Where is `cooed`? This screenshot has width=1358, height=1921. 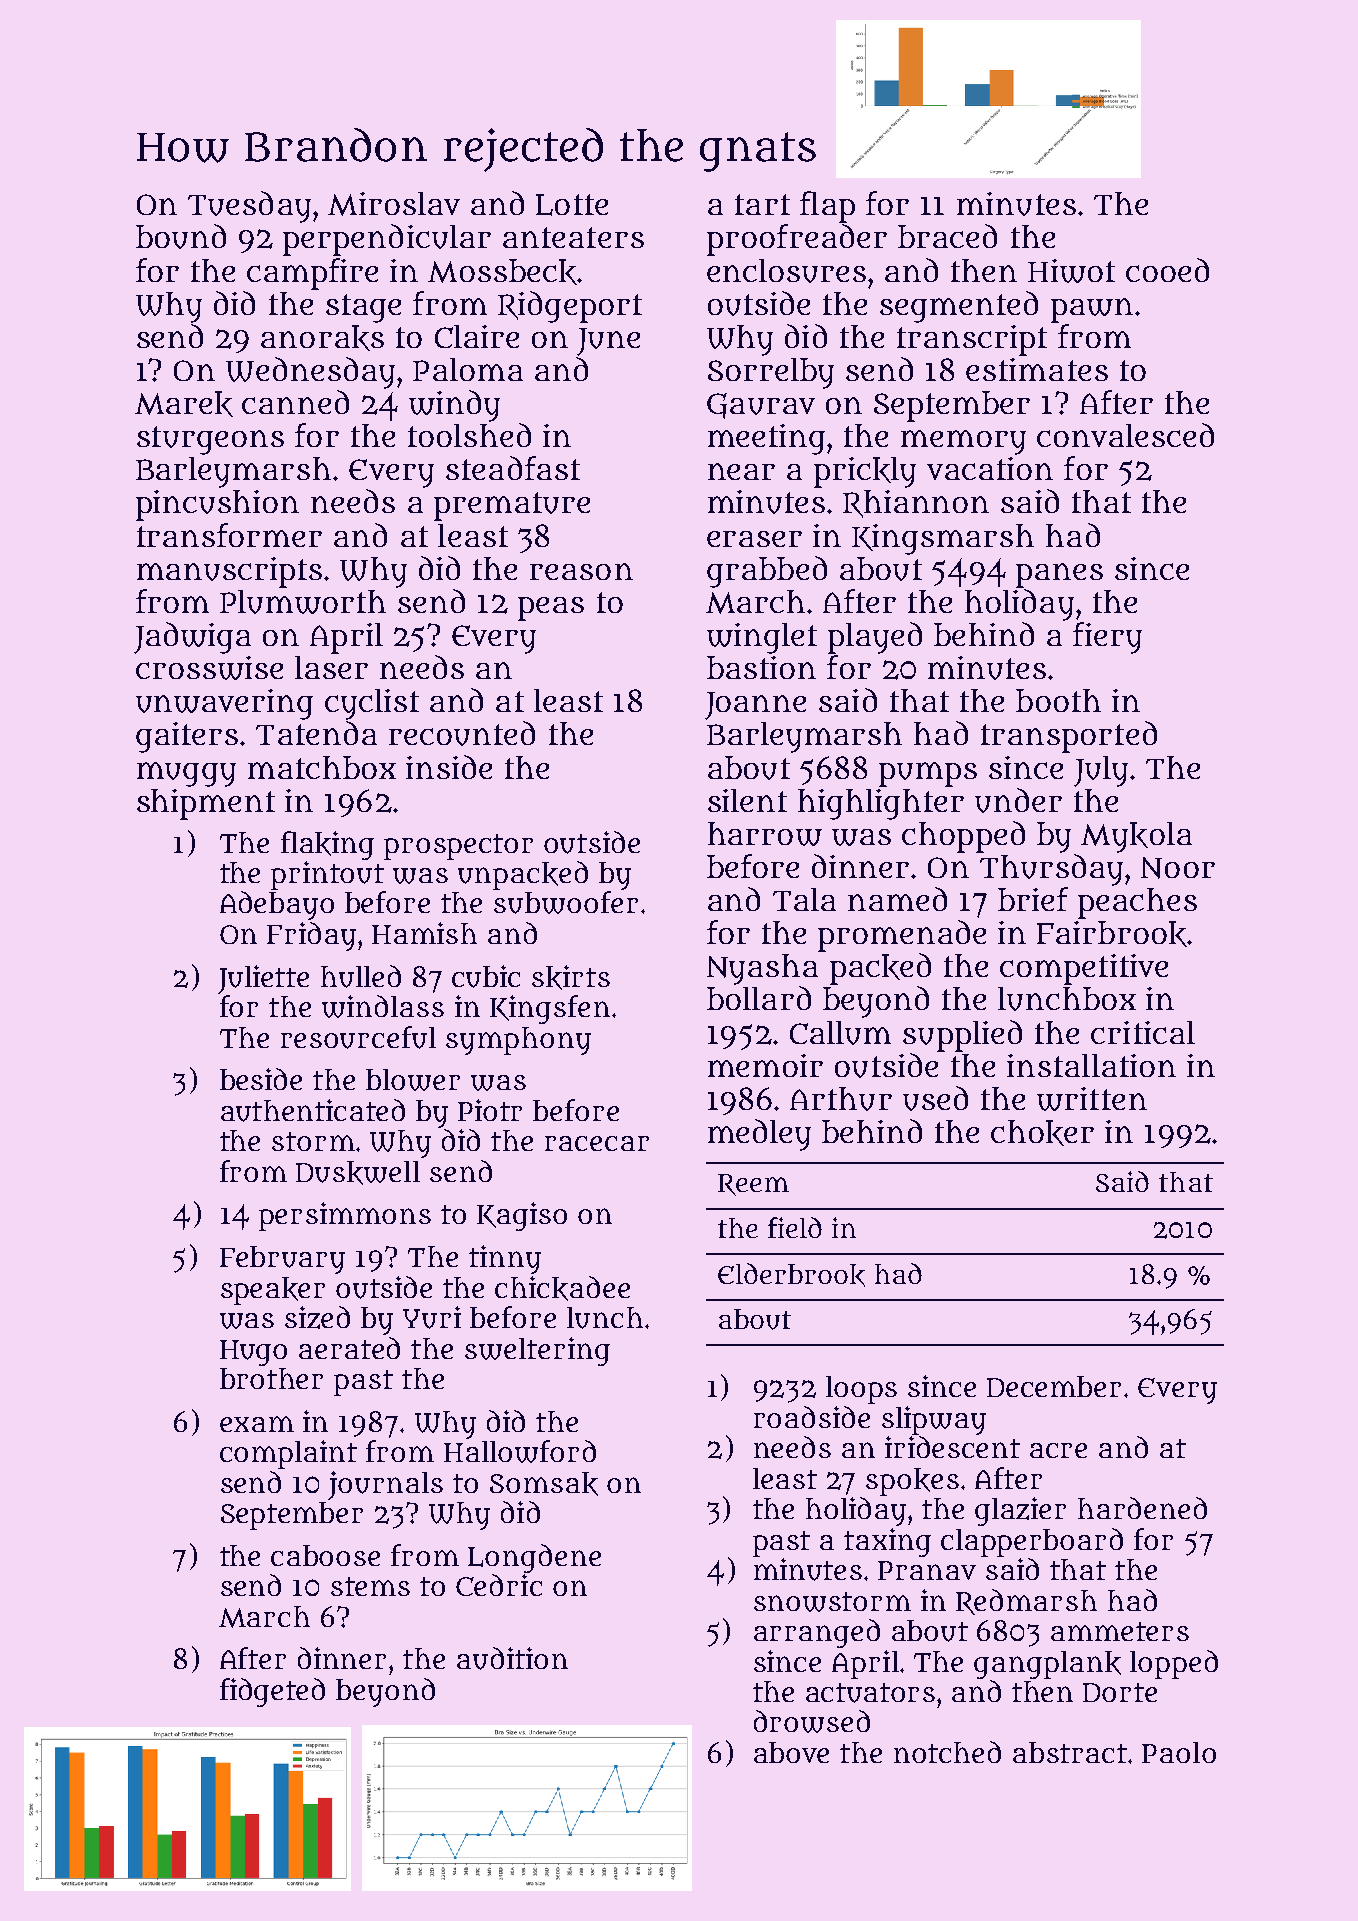
cooed is located at coordinates (1167, 270).
